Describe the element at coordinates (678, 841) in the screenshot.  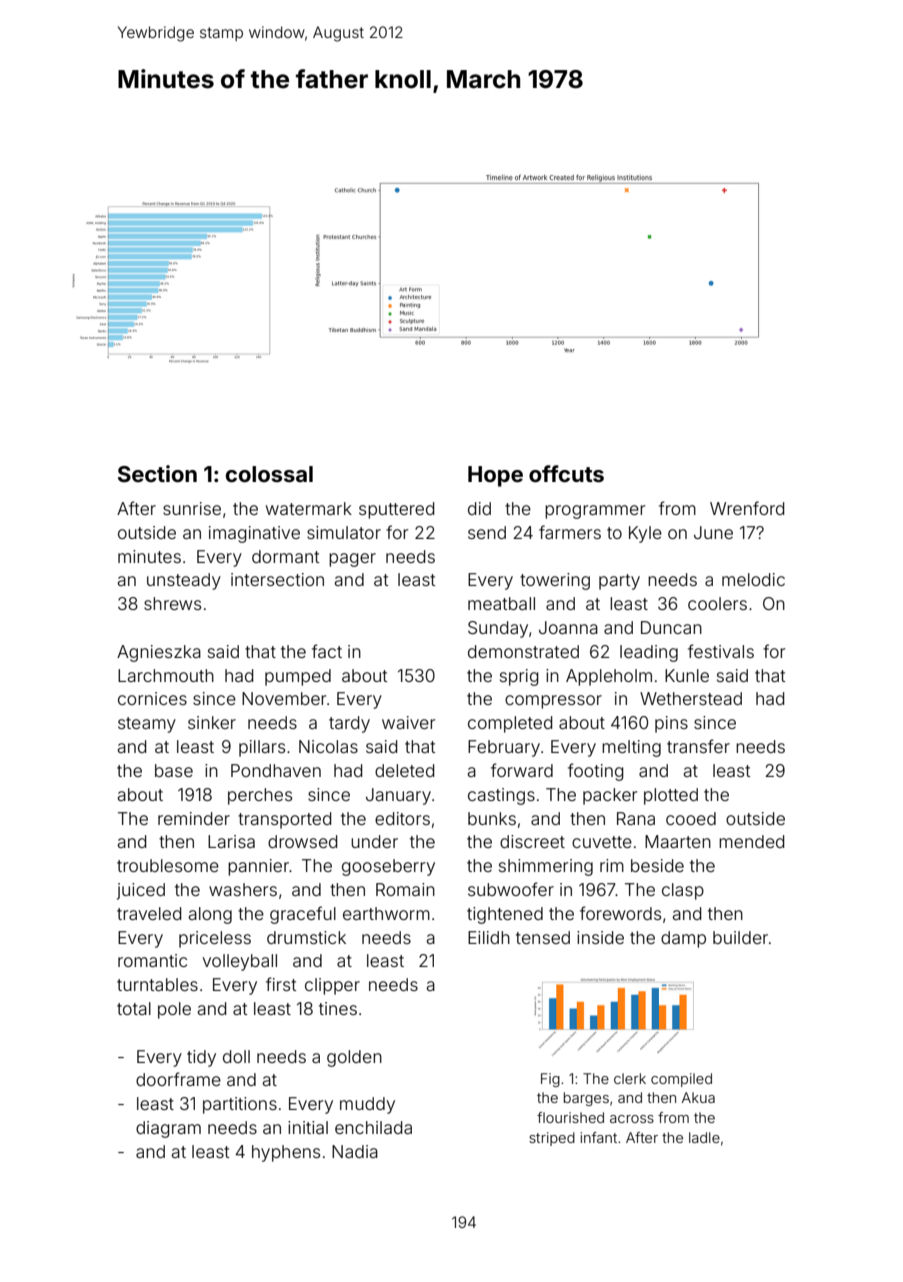
I see `Maarten` at that location.
